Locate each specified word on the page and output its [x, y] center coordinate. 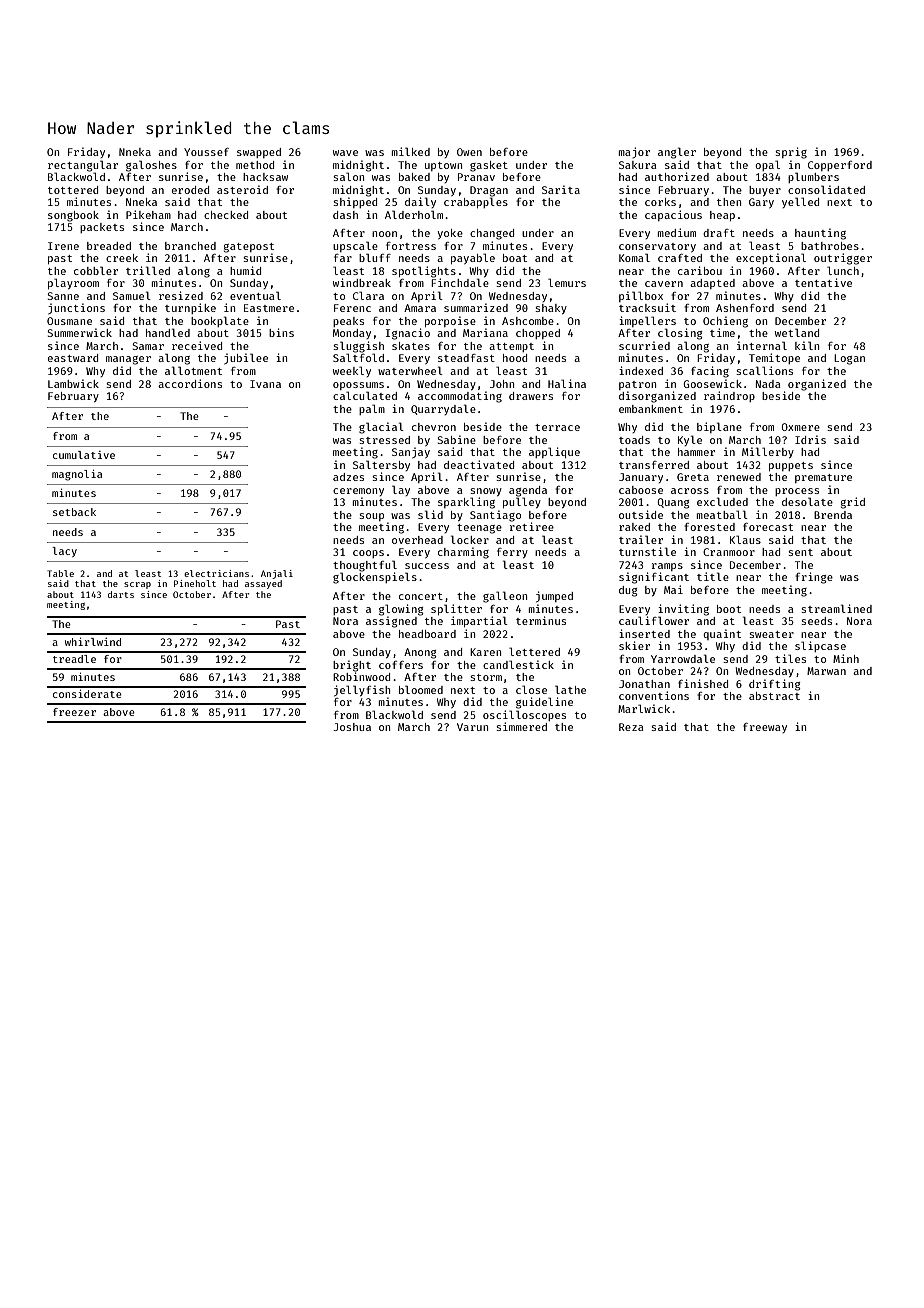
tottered [73, 190]
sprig [791, 153]
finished [703, 683]
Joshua [352, 727]
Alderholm [414, 214]
